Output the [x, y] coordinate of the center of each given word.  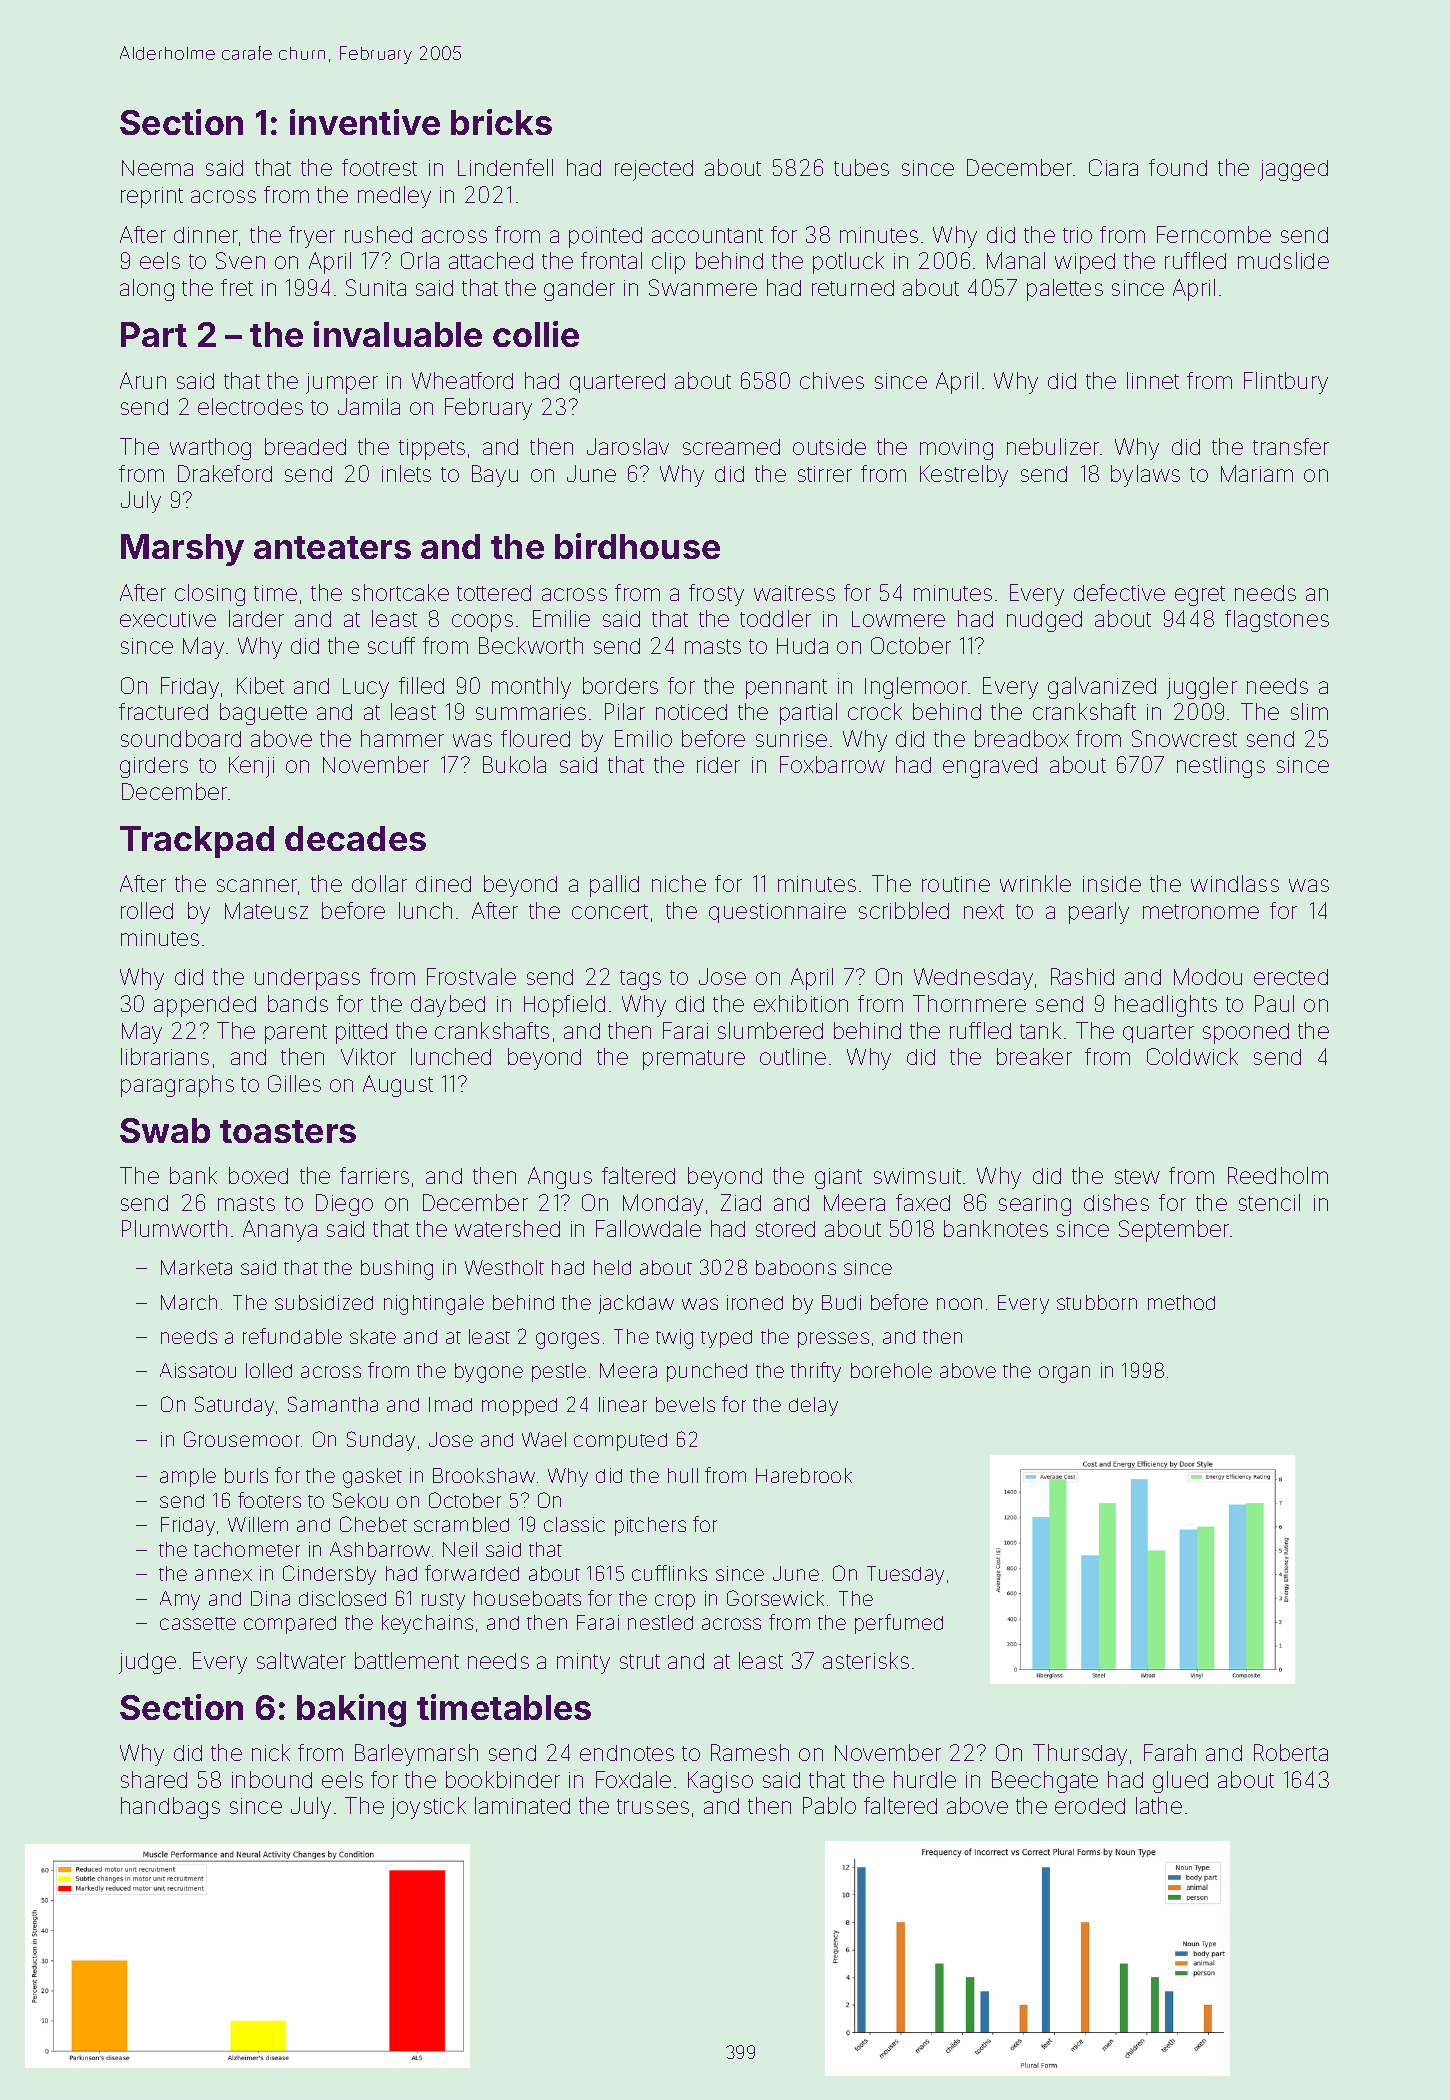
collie [536, 334]
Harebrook [804, 1475]
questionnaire [777, 913]
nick [271, 1752]
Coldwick [1192, 1056]
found [1178, 167]
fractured [163, 711]
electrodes [250, 406]
